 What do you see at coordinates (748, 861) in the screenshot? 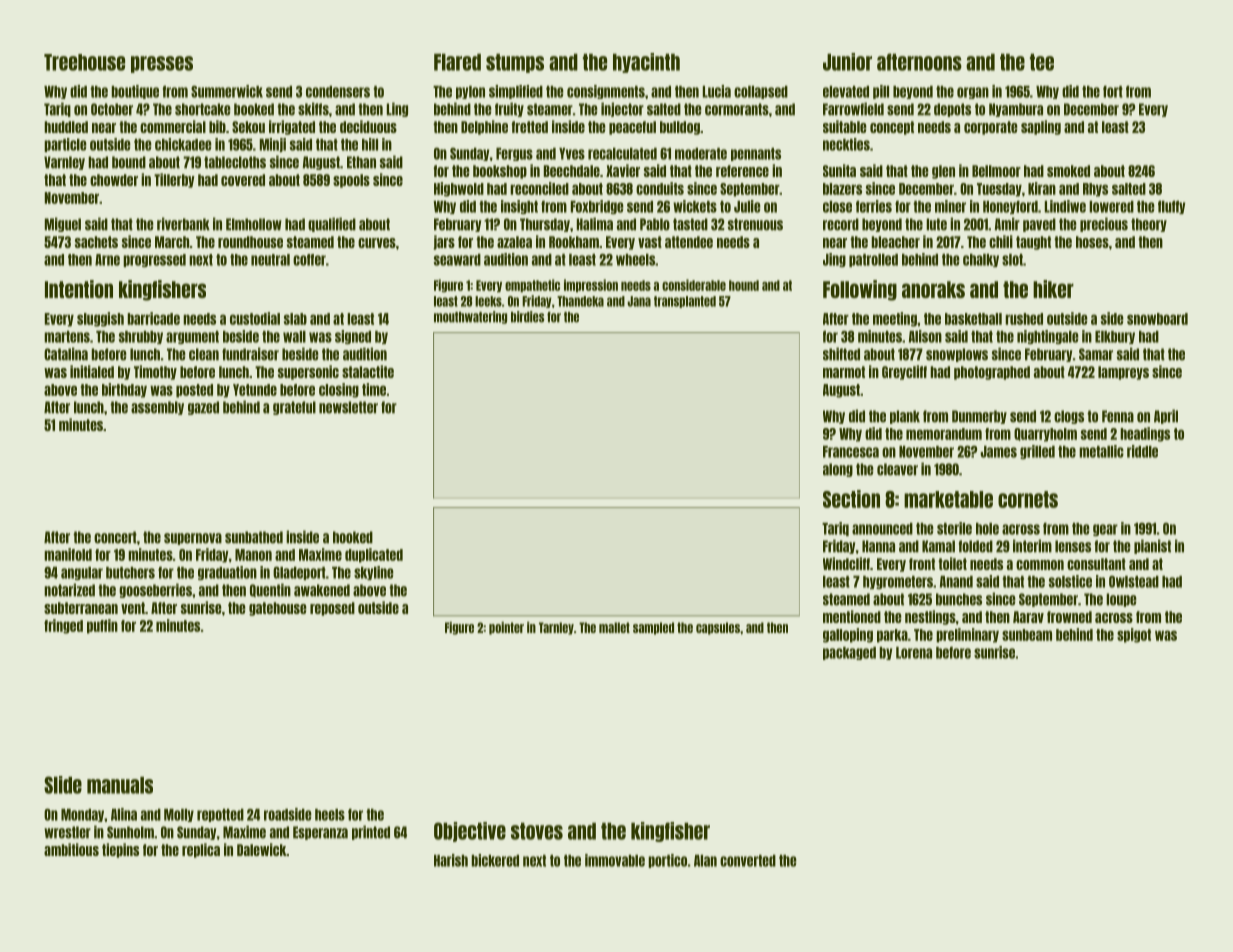
I see `converted` at bounding box center [748, 861].
